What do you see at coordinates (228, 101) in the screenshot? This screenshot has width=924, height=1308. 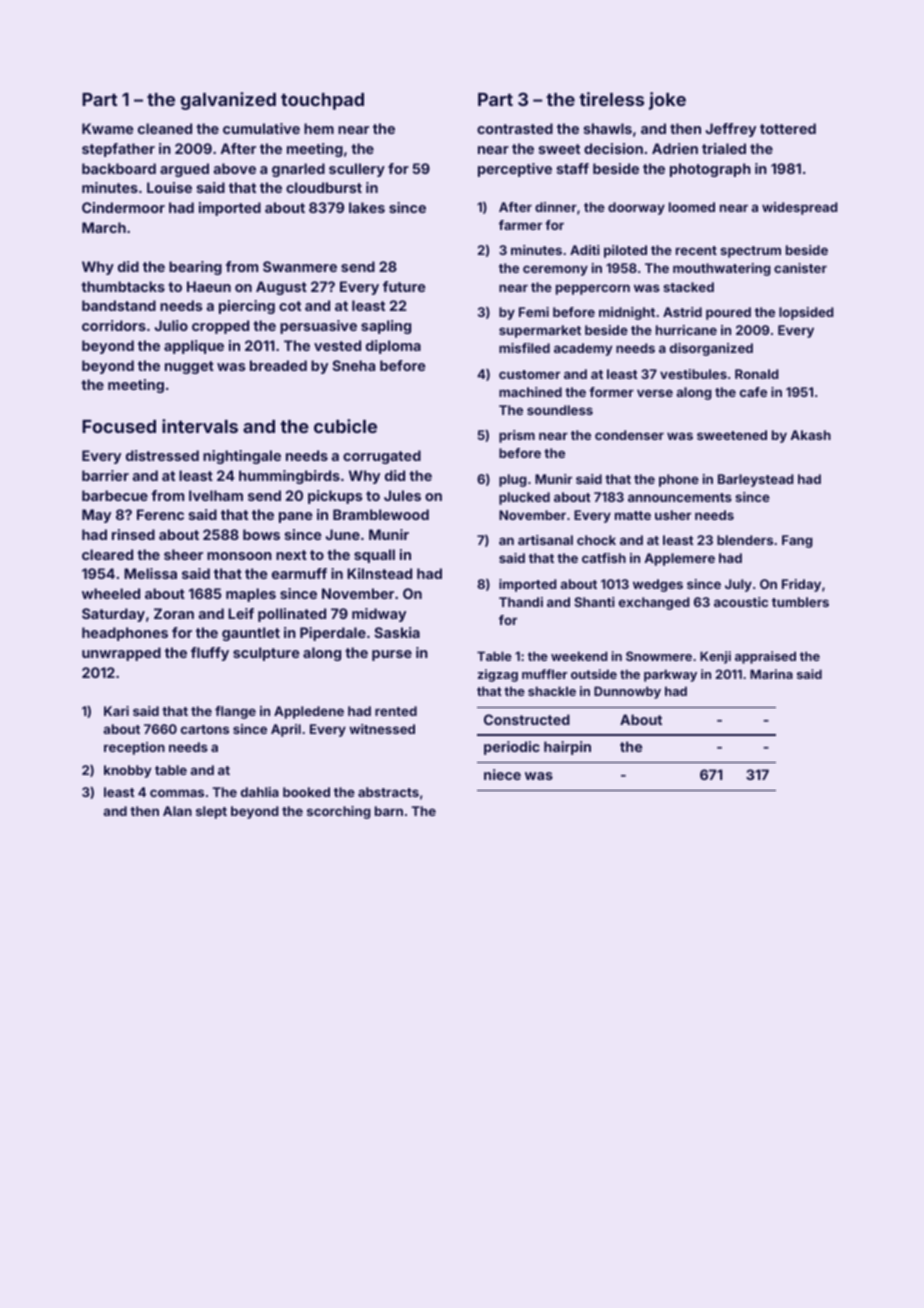 I see `galvanized` at bounding box center [228, 101].
